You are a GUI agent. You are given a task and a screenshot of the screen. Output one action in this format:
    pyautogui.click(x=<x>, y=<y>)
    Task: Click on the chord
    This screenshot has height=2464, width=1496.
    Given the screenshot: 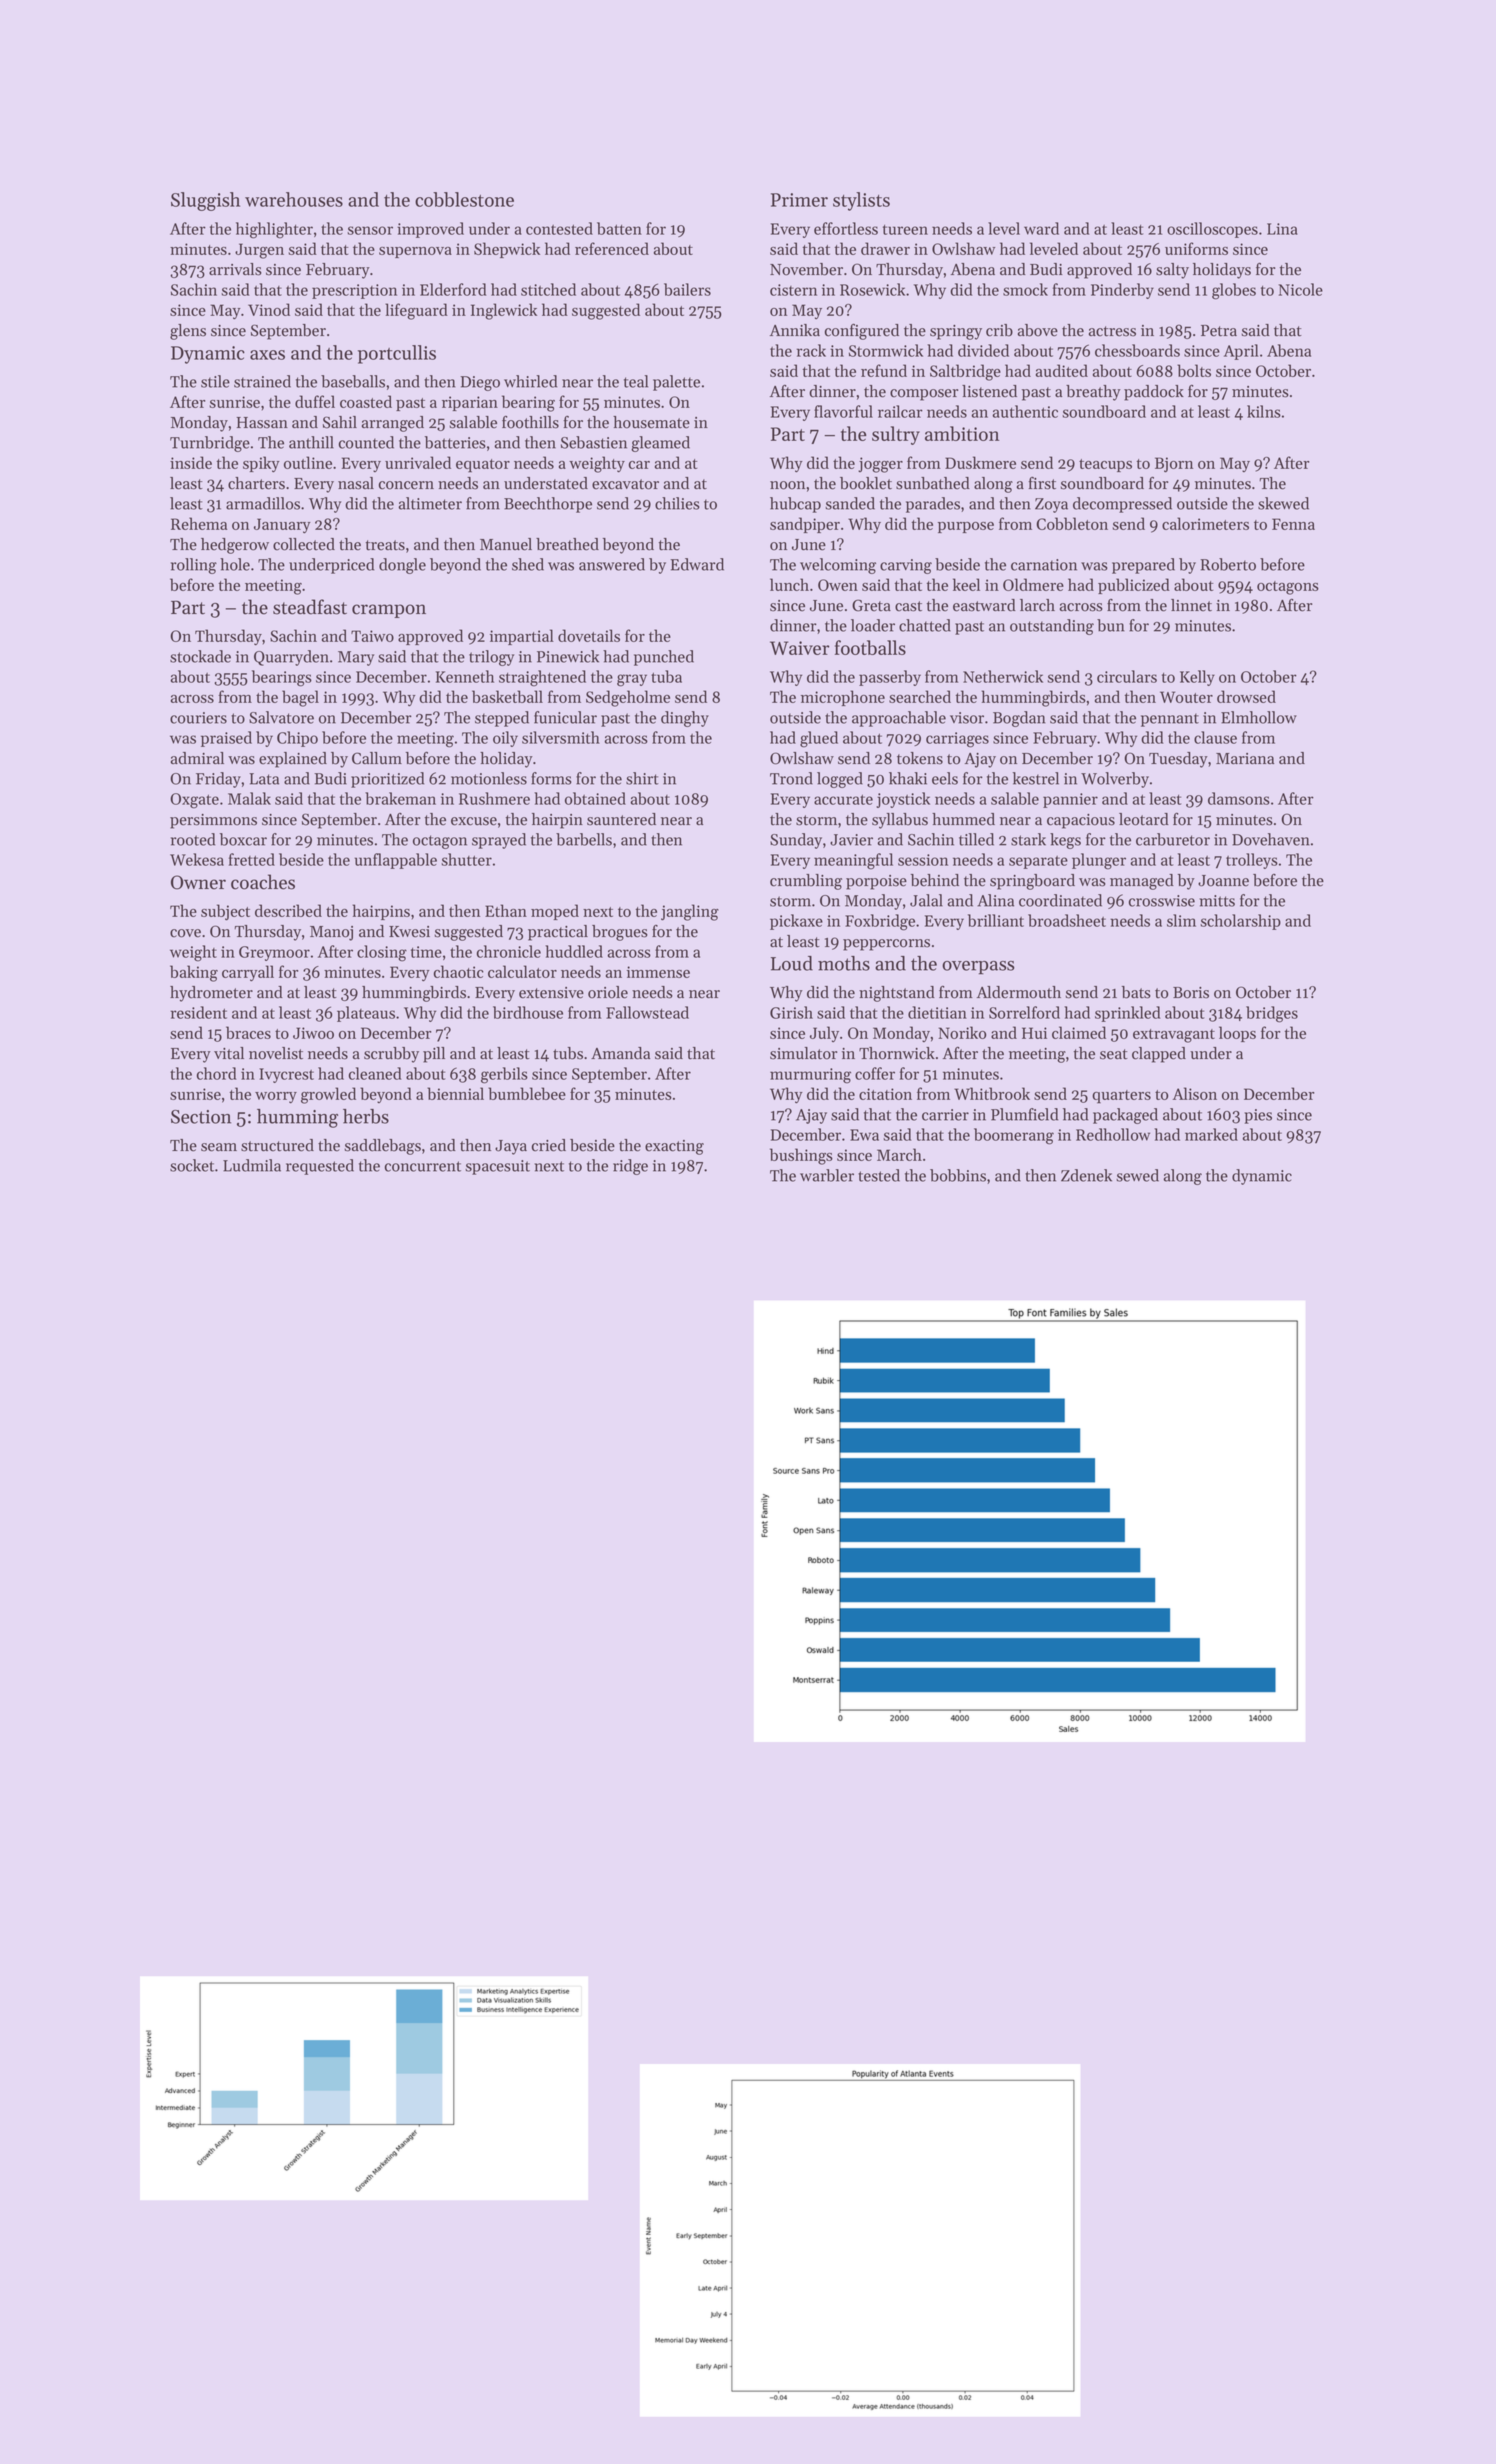 What is the action you would take?
    pyautogui.click(x=217, y=1073)
